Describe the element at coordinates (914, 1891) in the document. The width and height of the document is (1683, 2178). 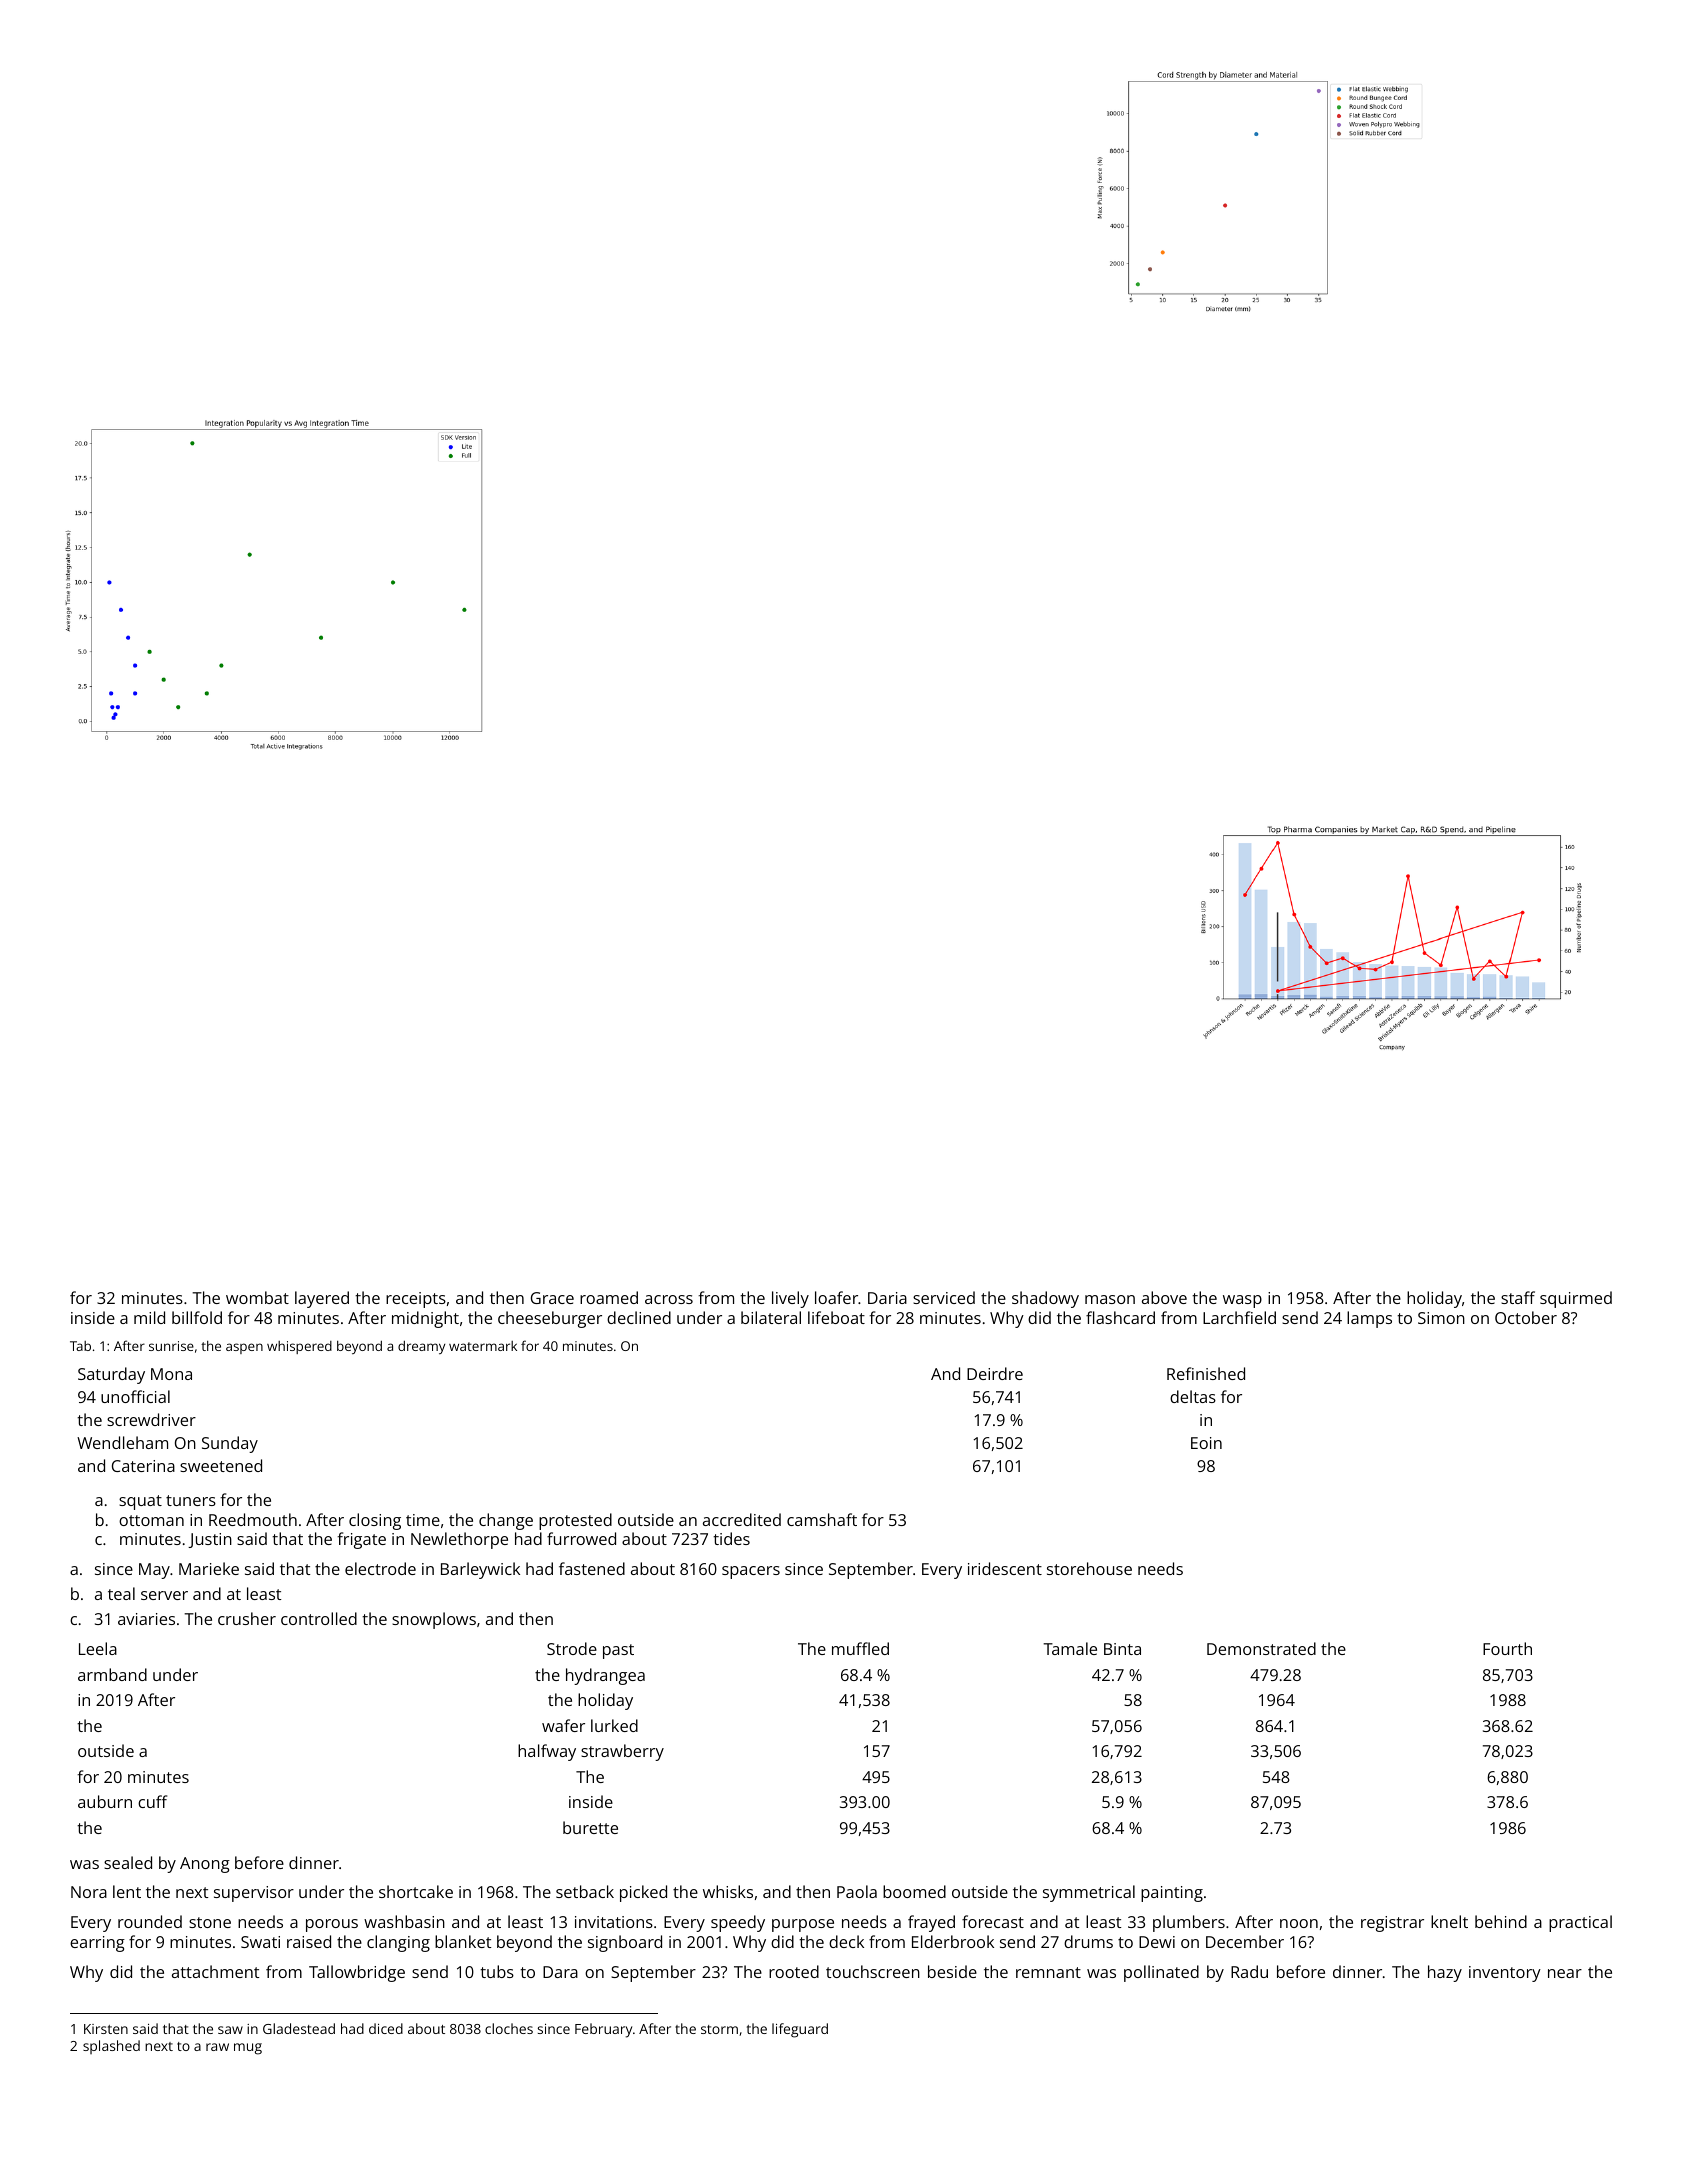
I see `boomed` at that location.
